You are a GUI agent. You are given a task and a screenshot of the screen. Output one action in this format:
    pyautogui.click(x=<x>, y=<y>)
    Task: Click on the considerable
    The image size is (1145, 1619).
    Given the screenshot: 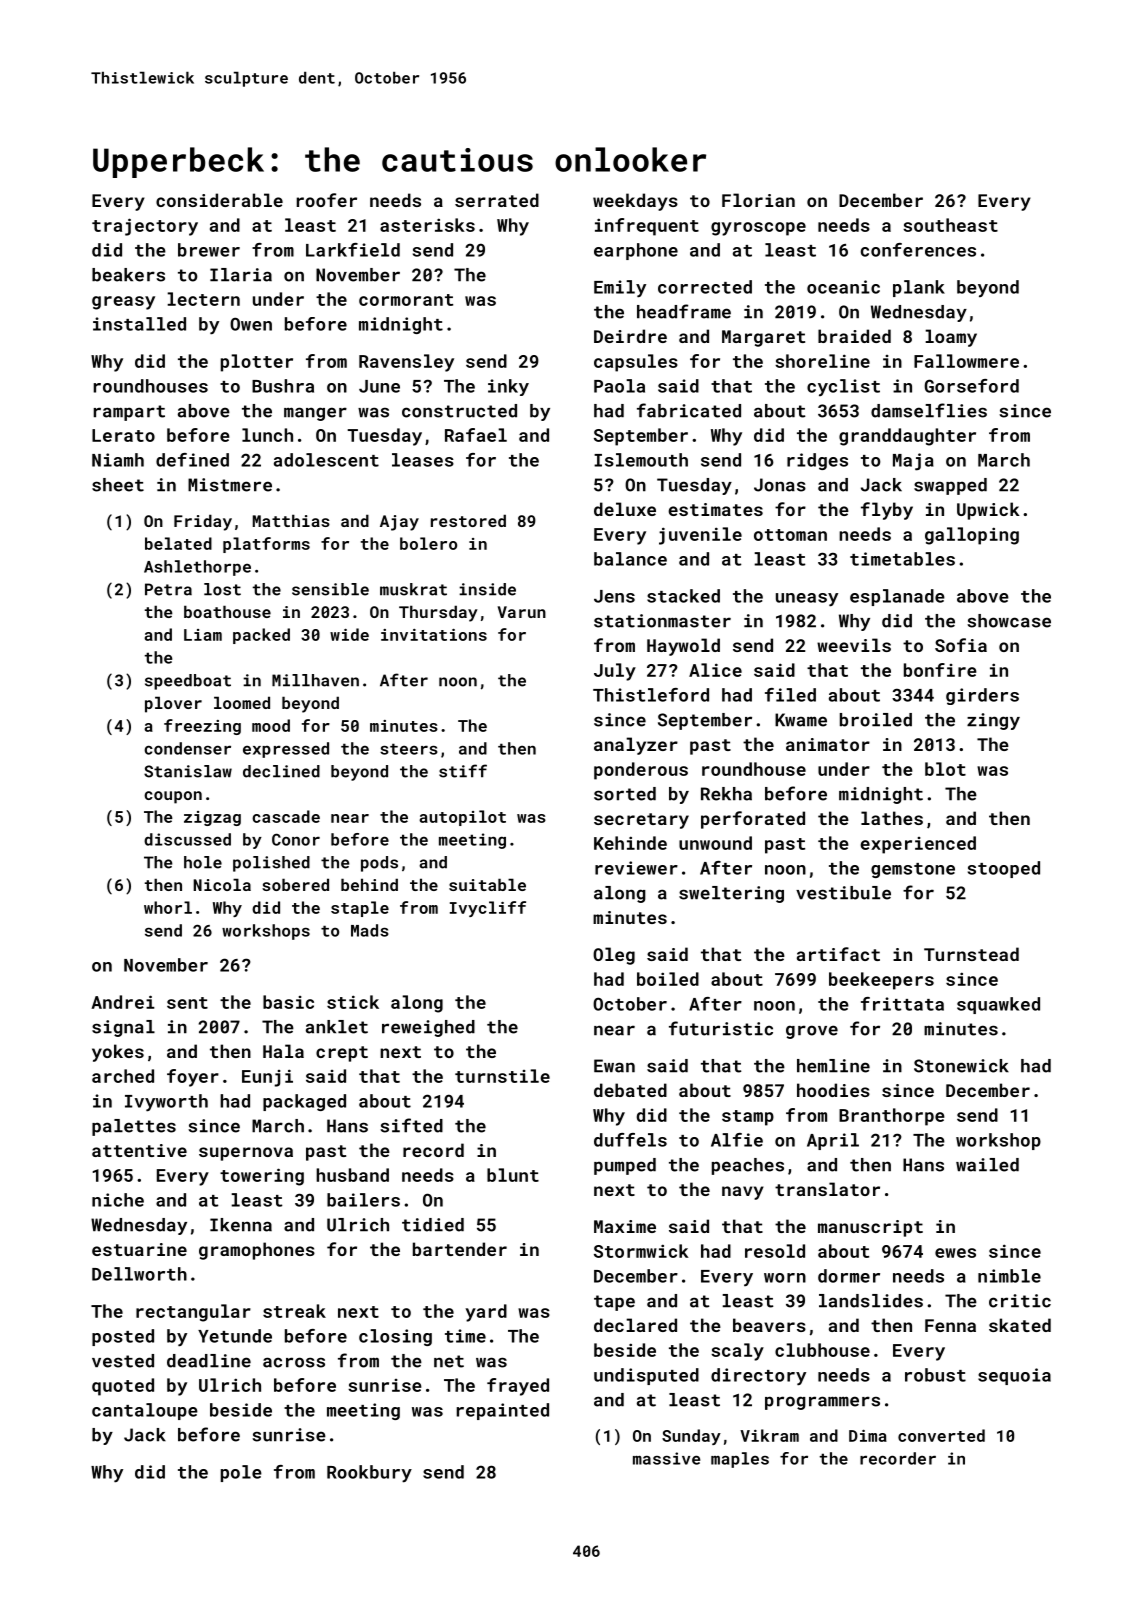 What is the action you would take?
    pyautogui.click(x=219, y=200)
